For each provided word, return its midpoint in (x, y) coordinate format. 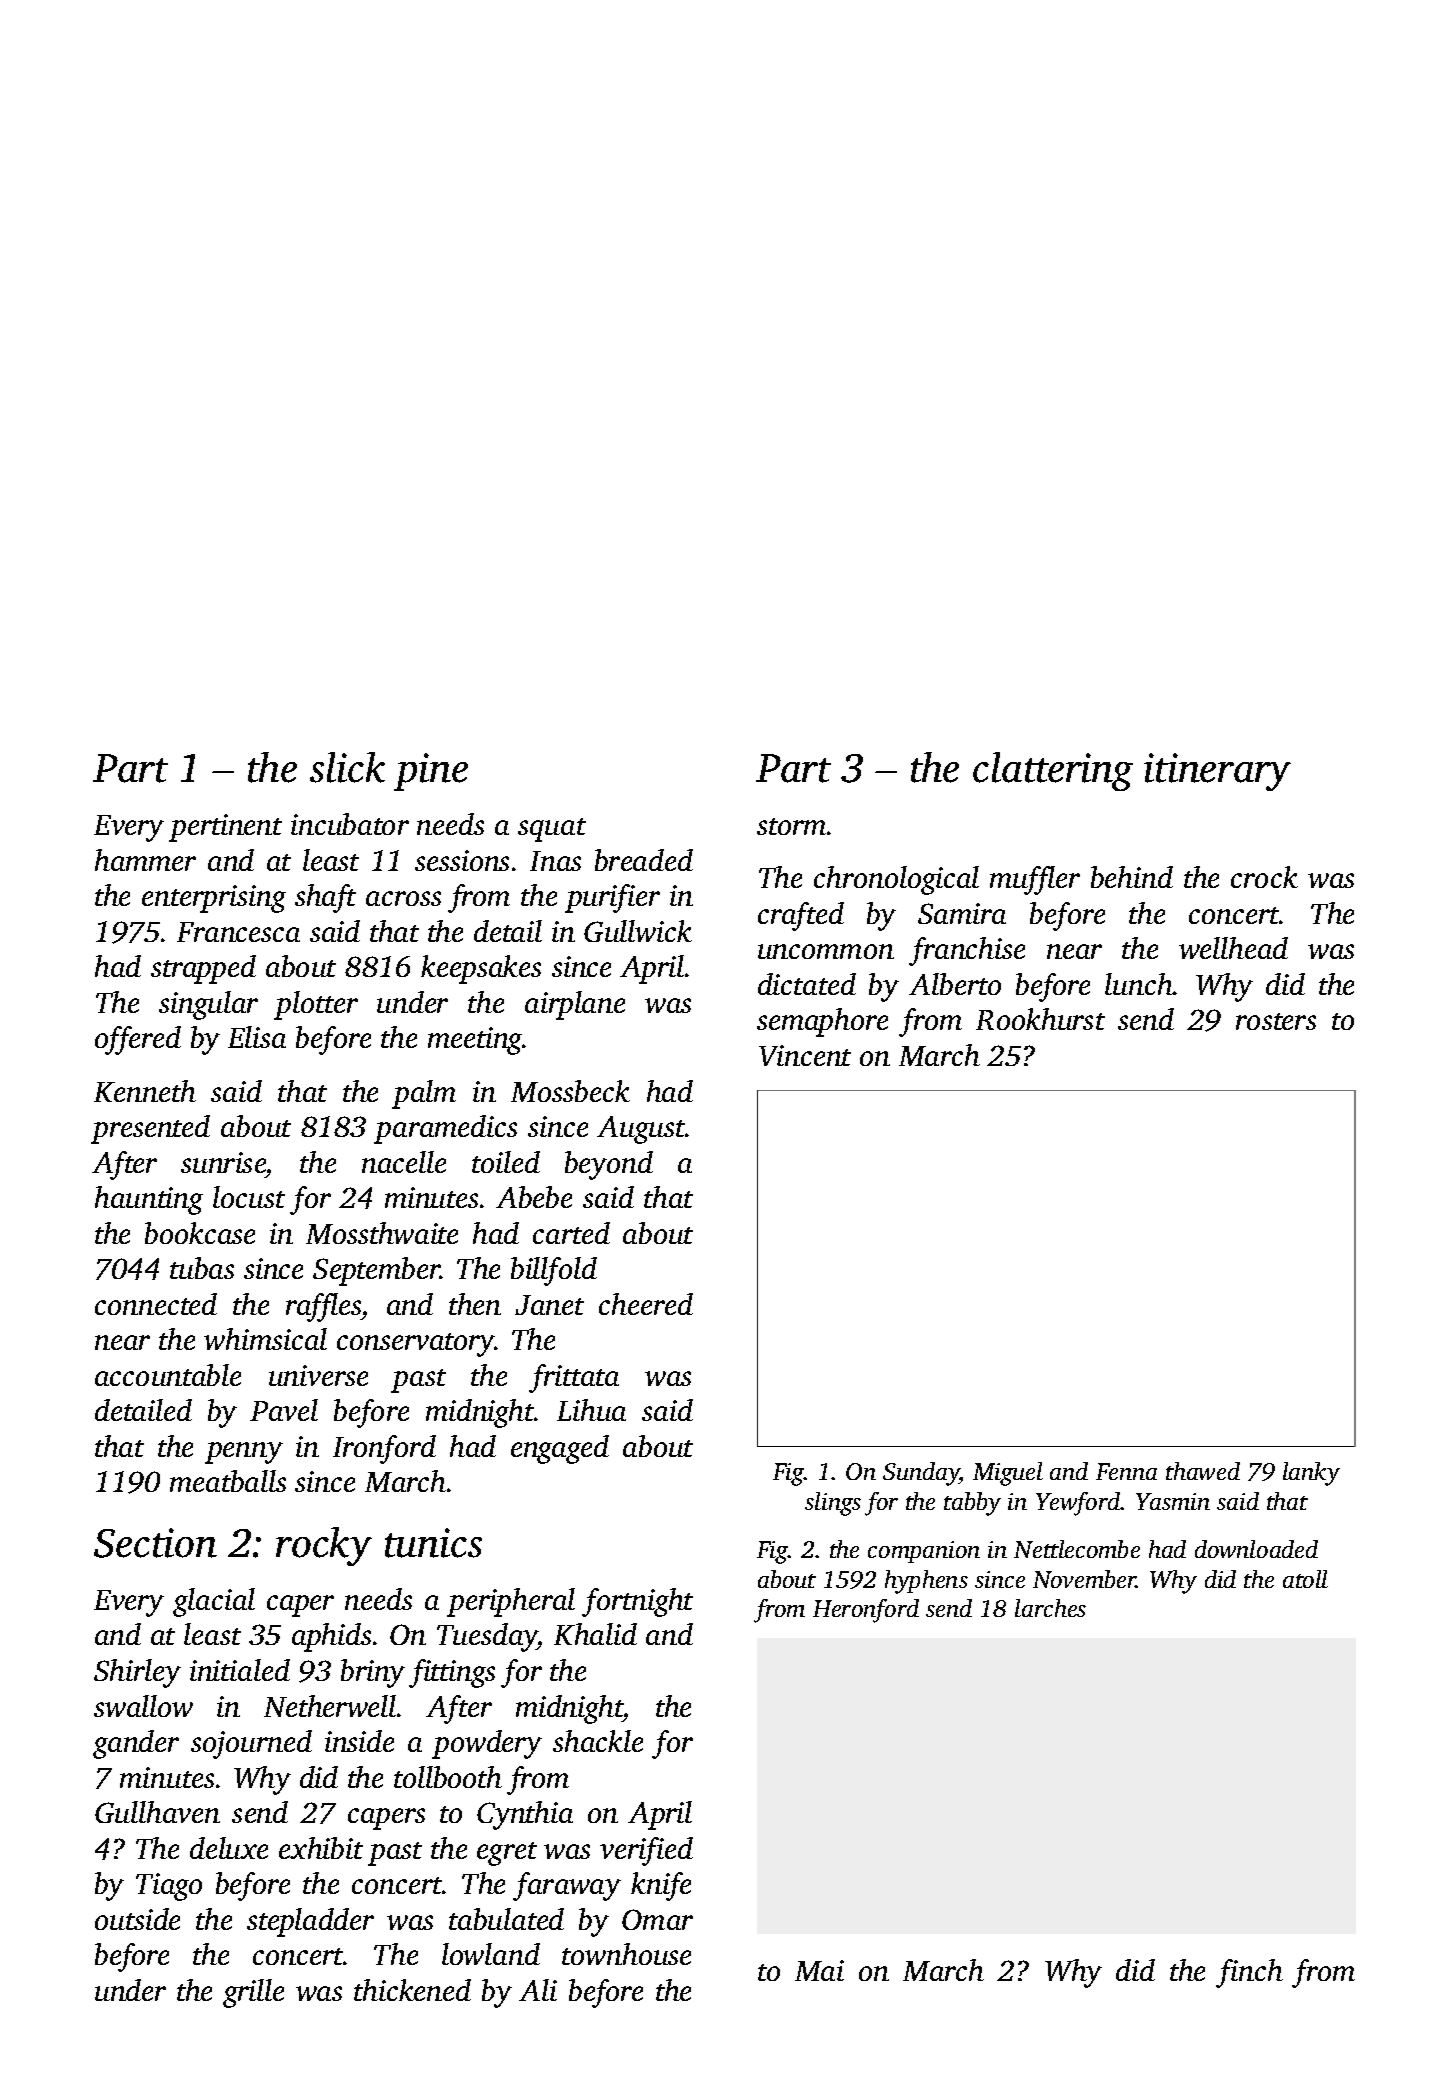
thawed (1203, 1471)
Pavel (284, 1410)
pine (431, 772)
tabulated (506, 1919)
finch (1249, 1973)
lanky (1311, 1474)
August (641, 1130)
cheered (646, 1304)
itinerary (1217, 772)
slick (347, 767)
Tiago (169, 1887)
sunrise (223, 1162)
